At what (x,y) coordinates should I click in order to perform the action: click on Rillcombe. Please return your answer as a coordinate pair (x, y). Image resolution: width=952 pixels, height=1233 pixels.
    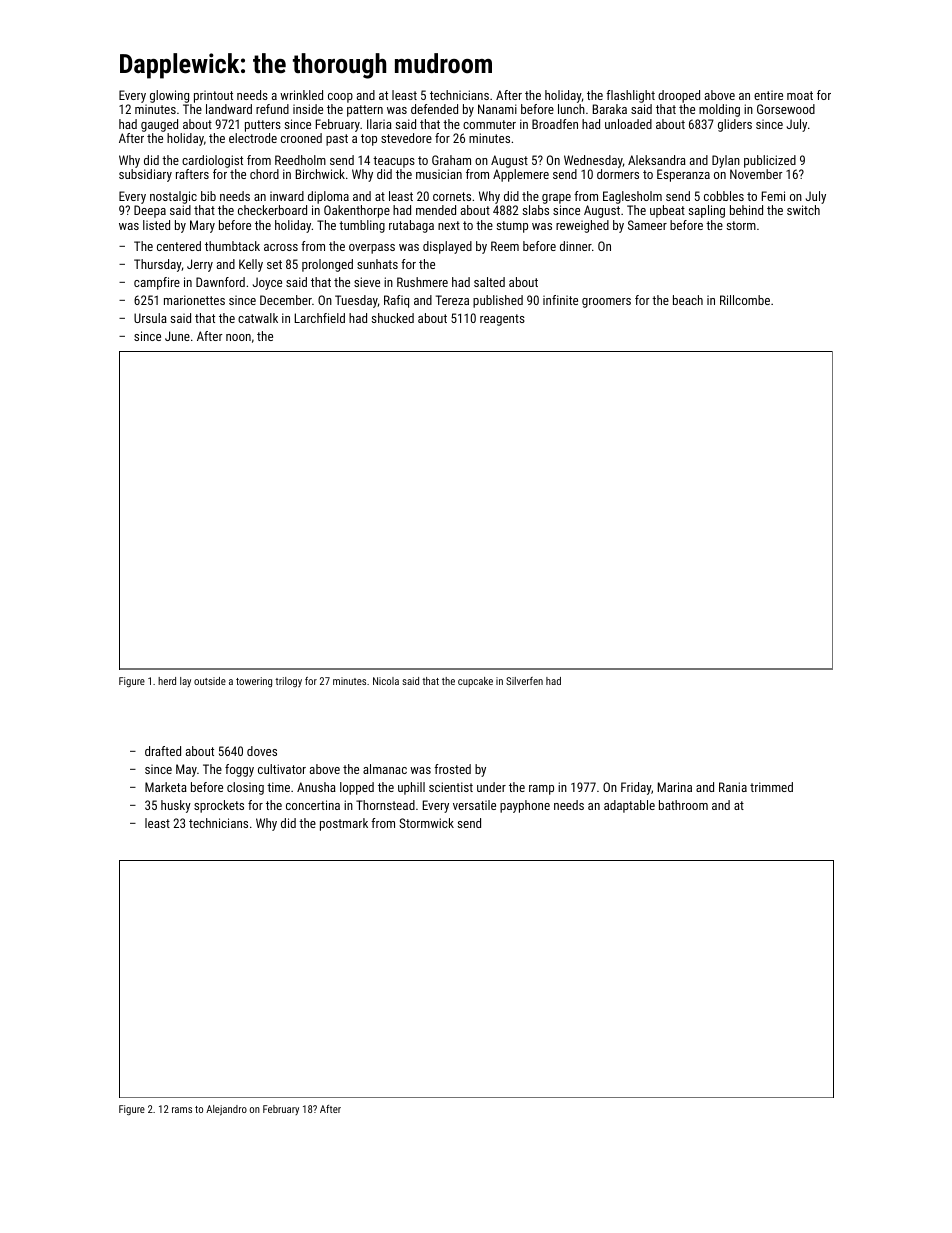
    Looking at the image, I should click on (745, 300).
